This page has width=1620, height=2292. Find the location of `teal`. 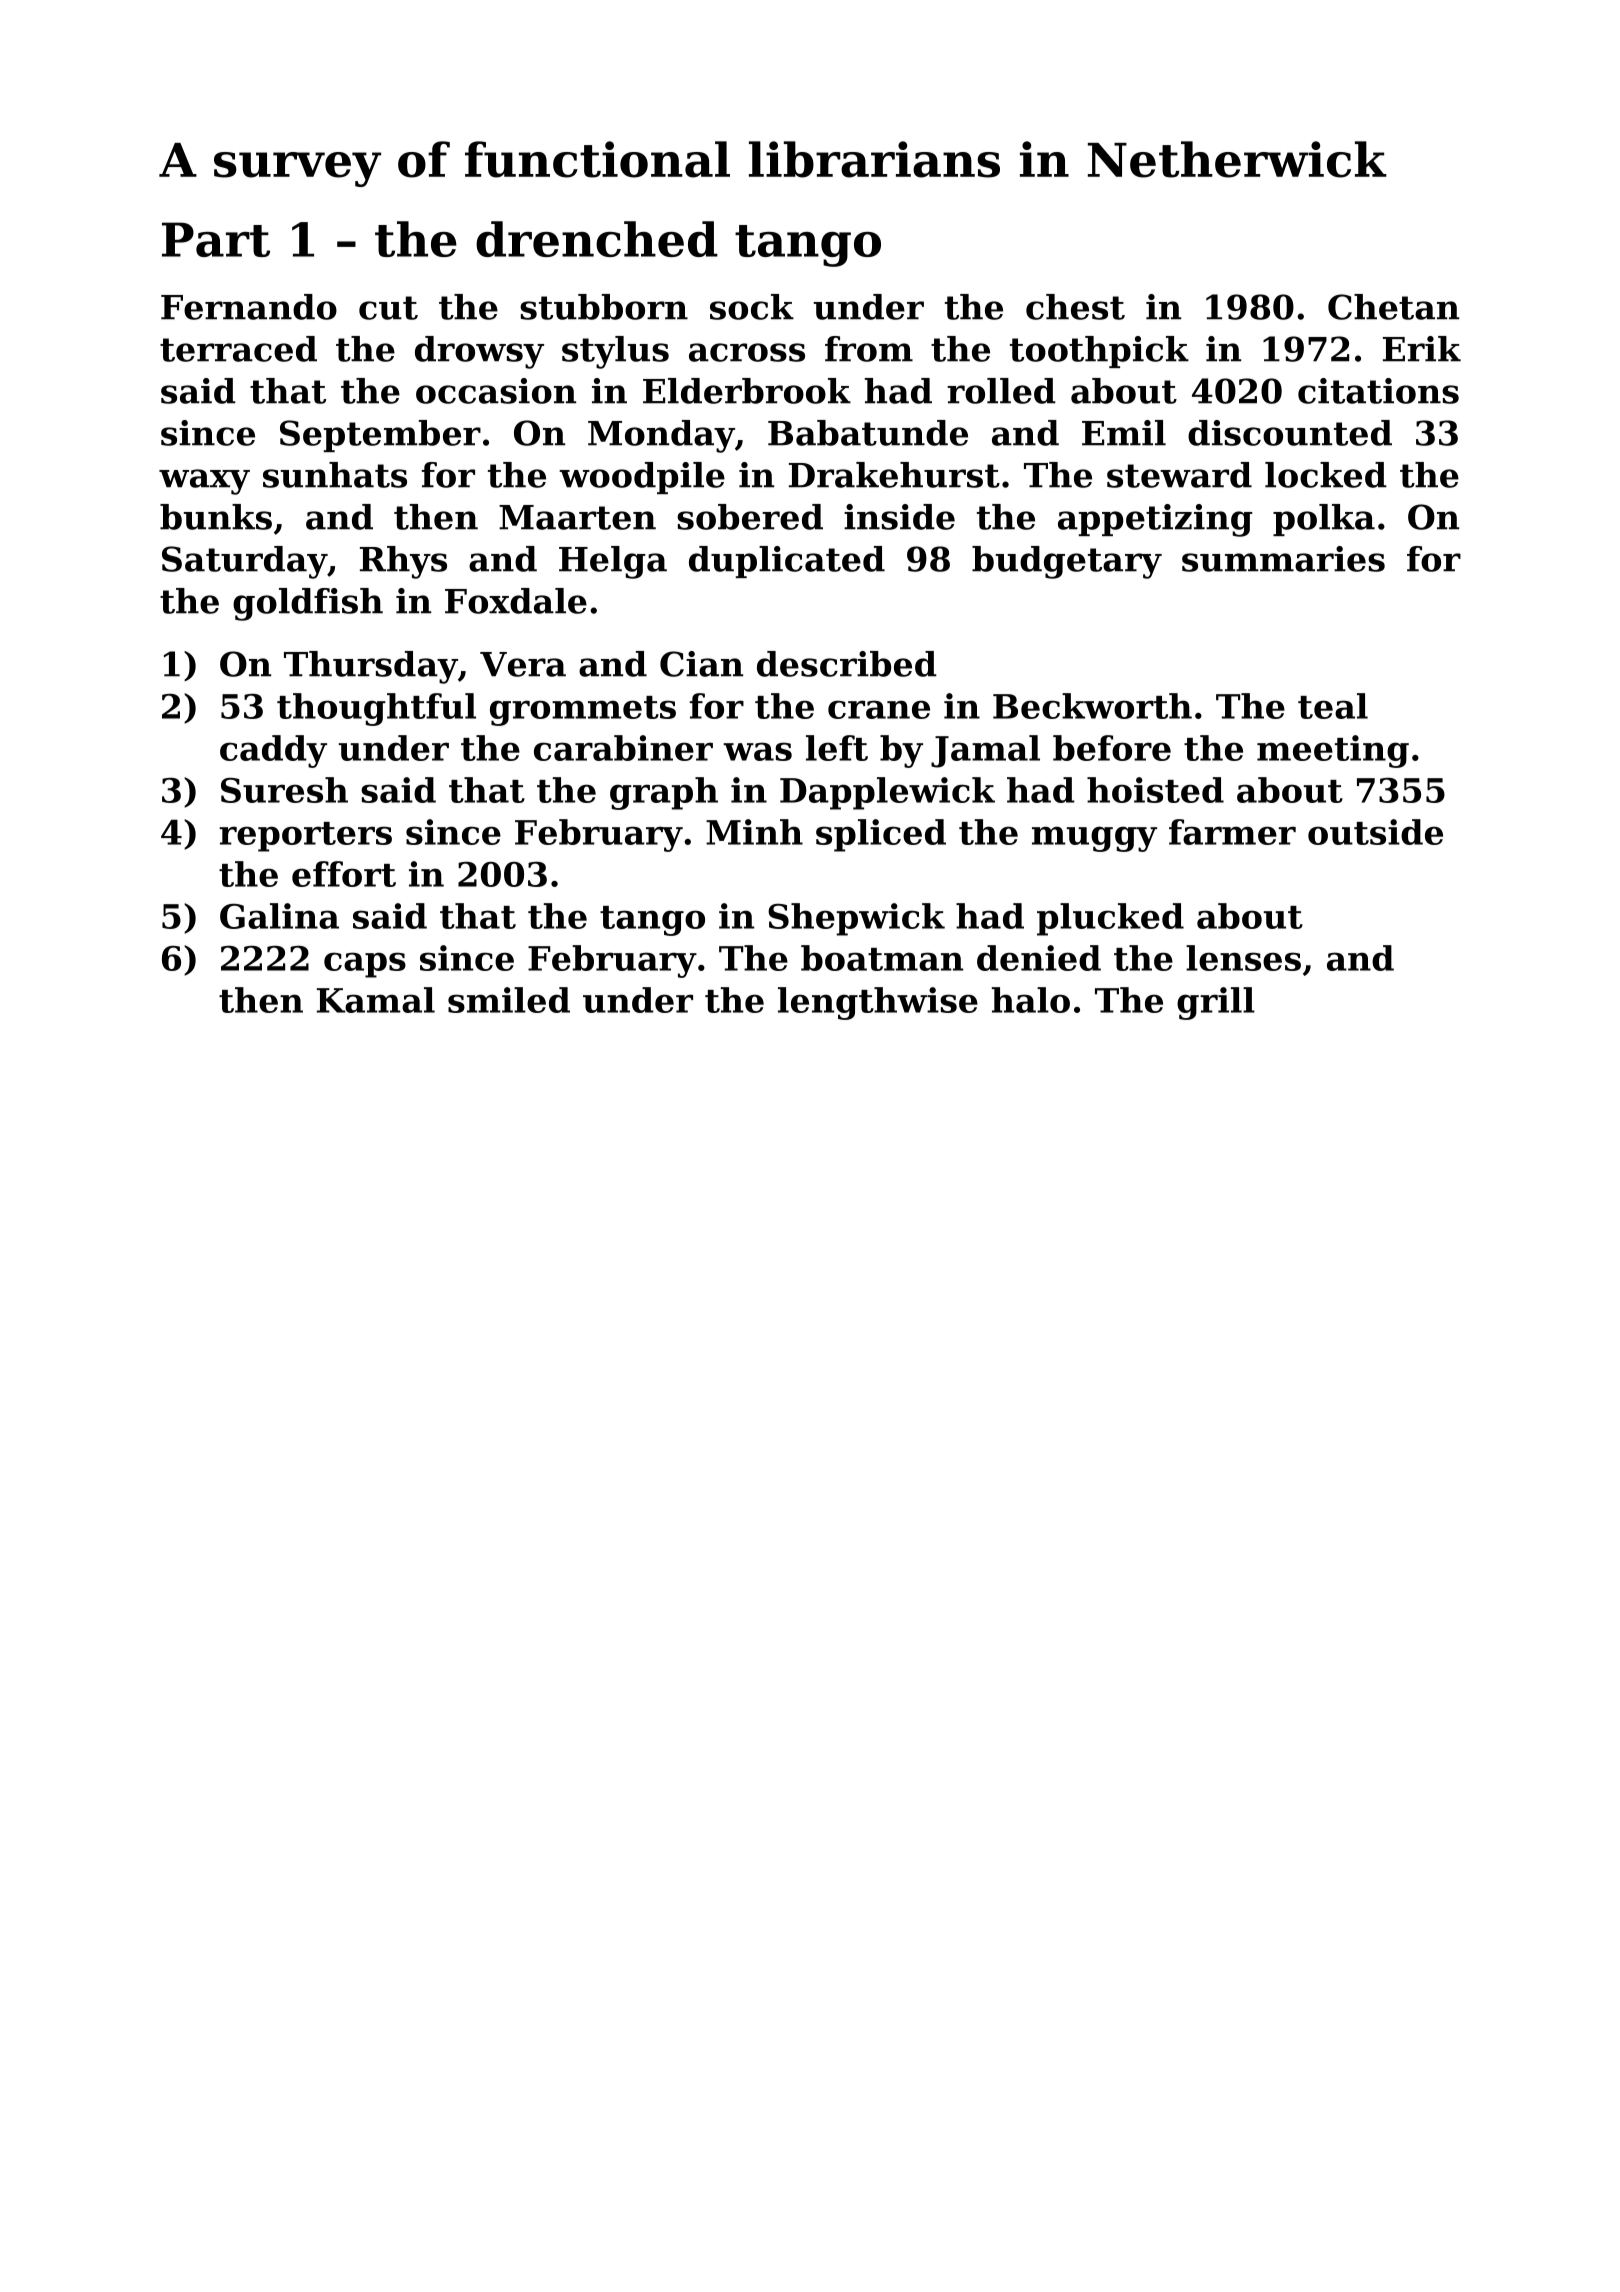

teal is located at coordinates (1333, 706).
